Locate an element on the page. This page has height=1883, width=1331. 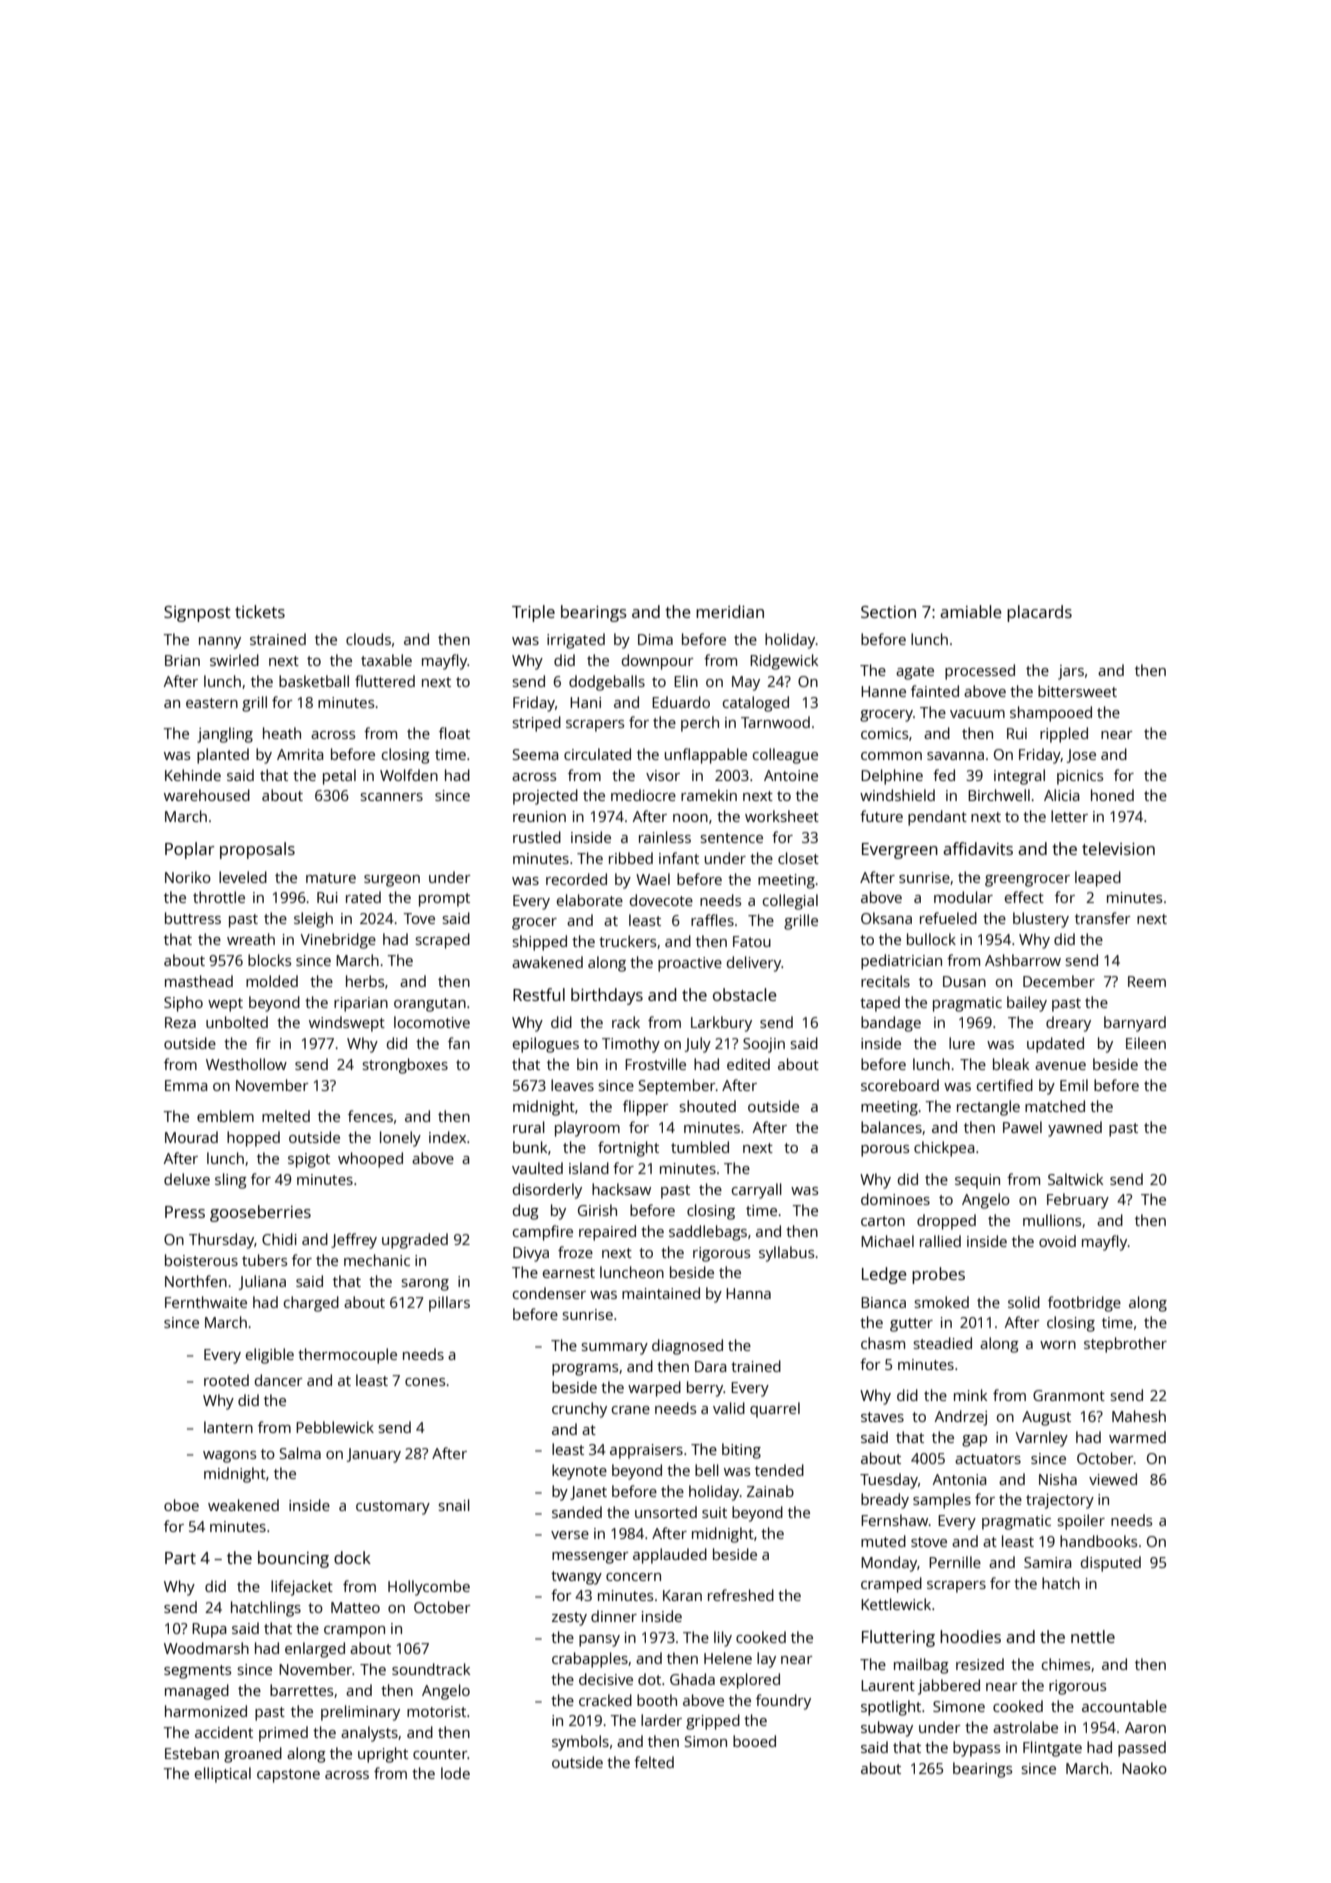
rustled is located at coordinates (537, 837).
